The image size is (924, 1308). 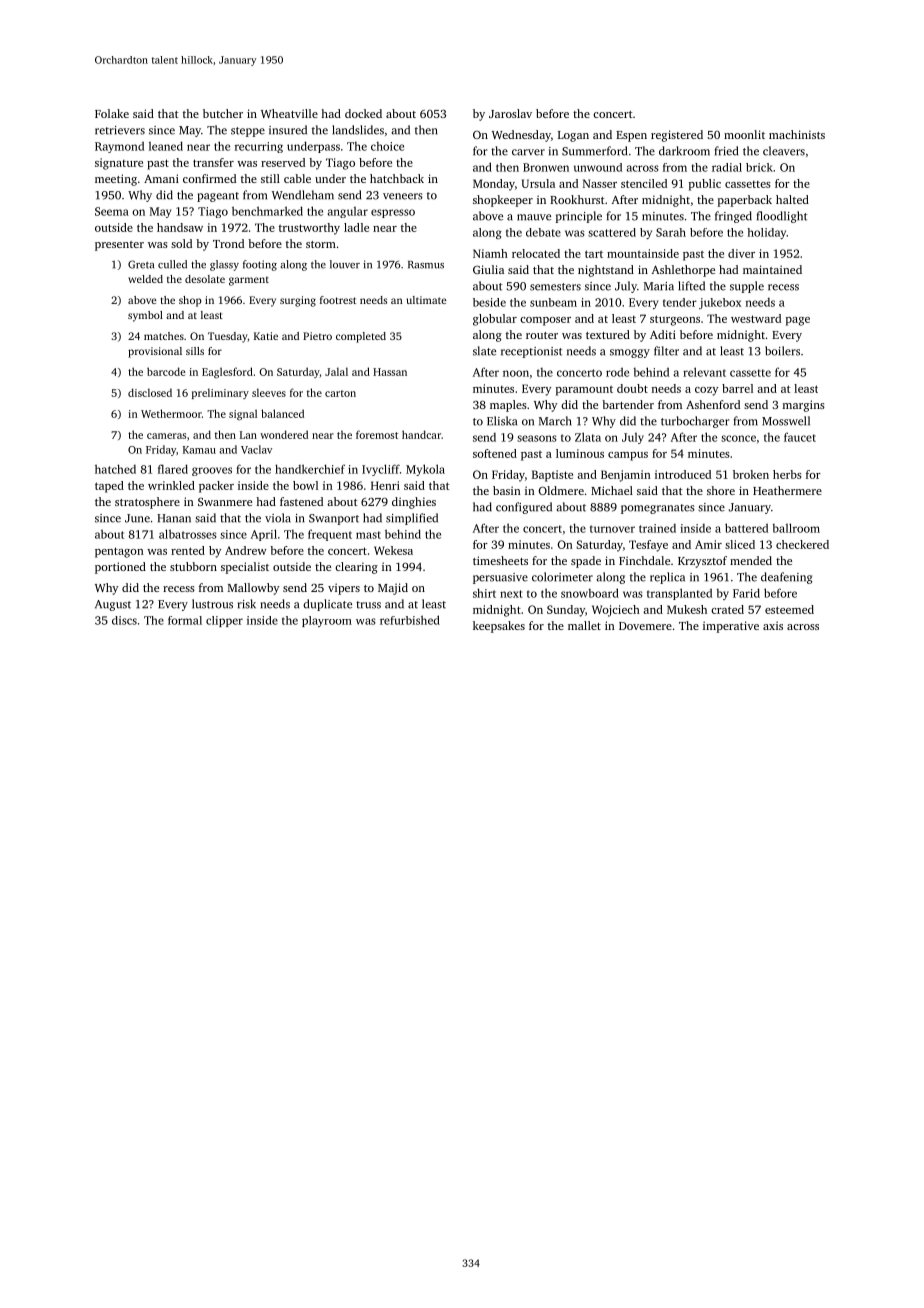 What do you see at coordinates (112, 113) in the screenshot?
I see `Folake` at bounding box center [112, 113].
